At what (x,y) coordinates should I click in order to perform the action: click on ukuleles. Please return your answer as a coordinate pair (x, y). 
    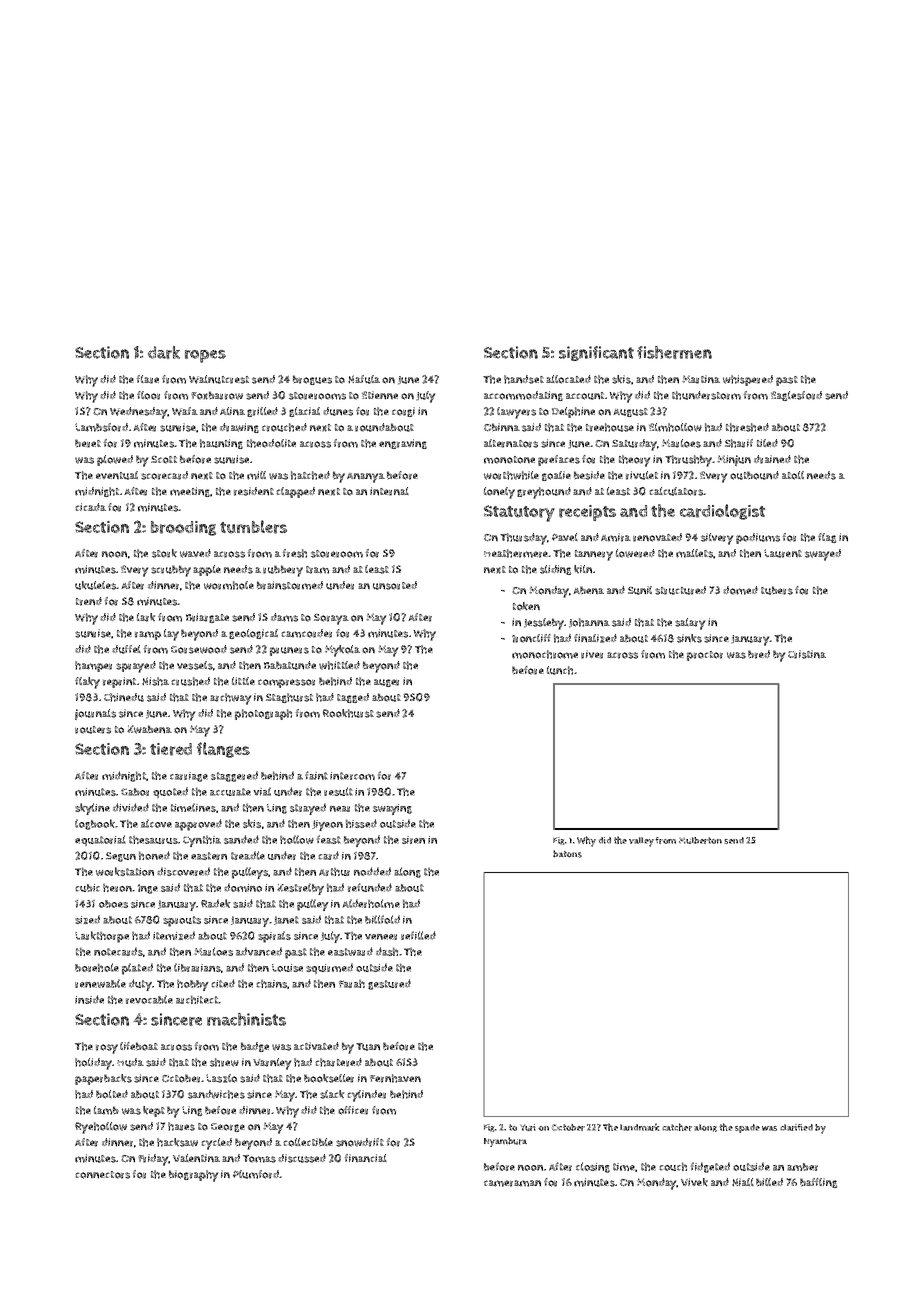
    Looking at the image, I should click on (95, 585).
